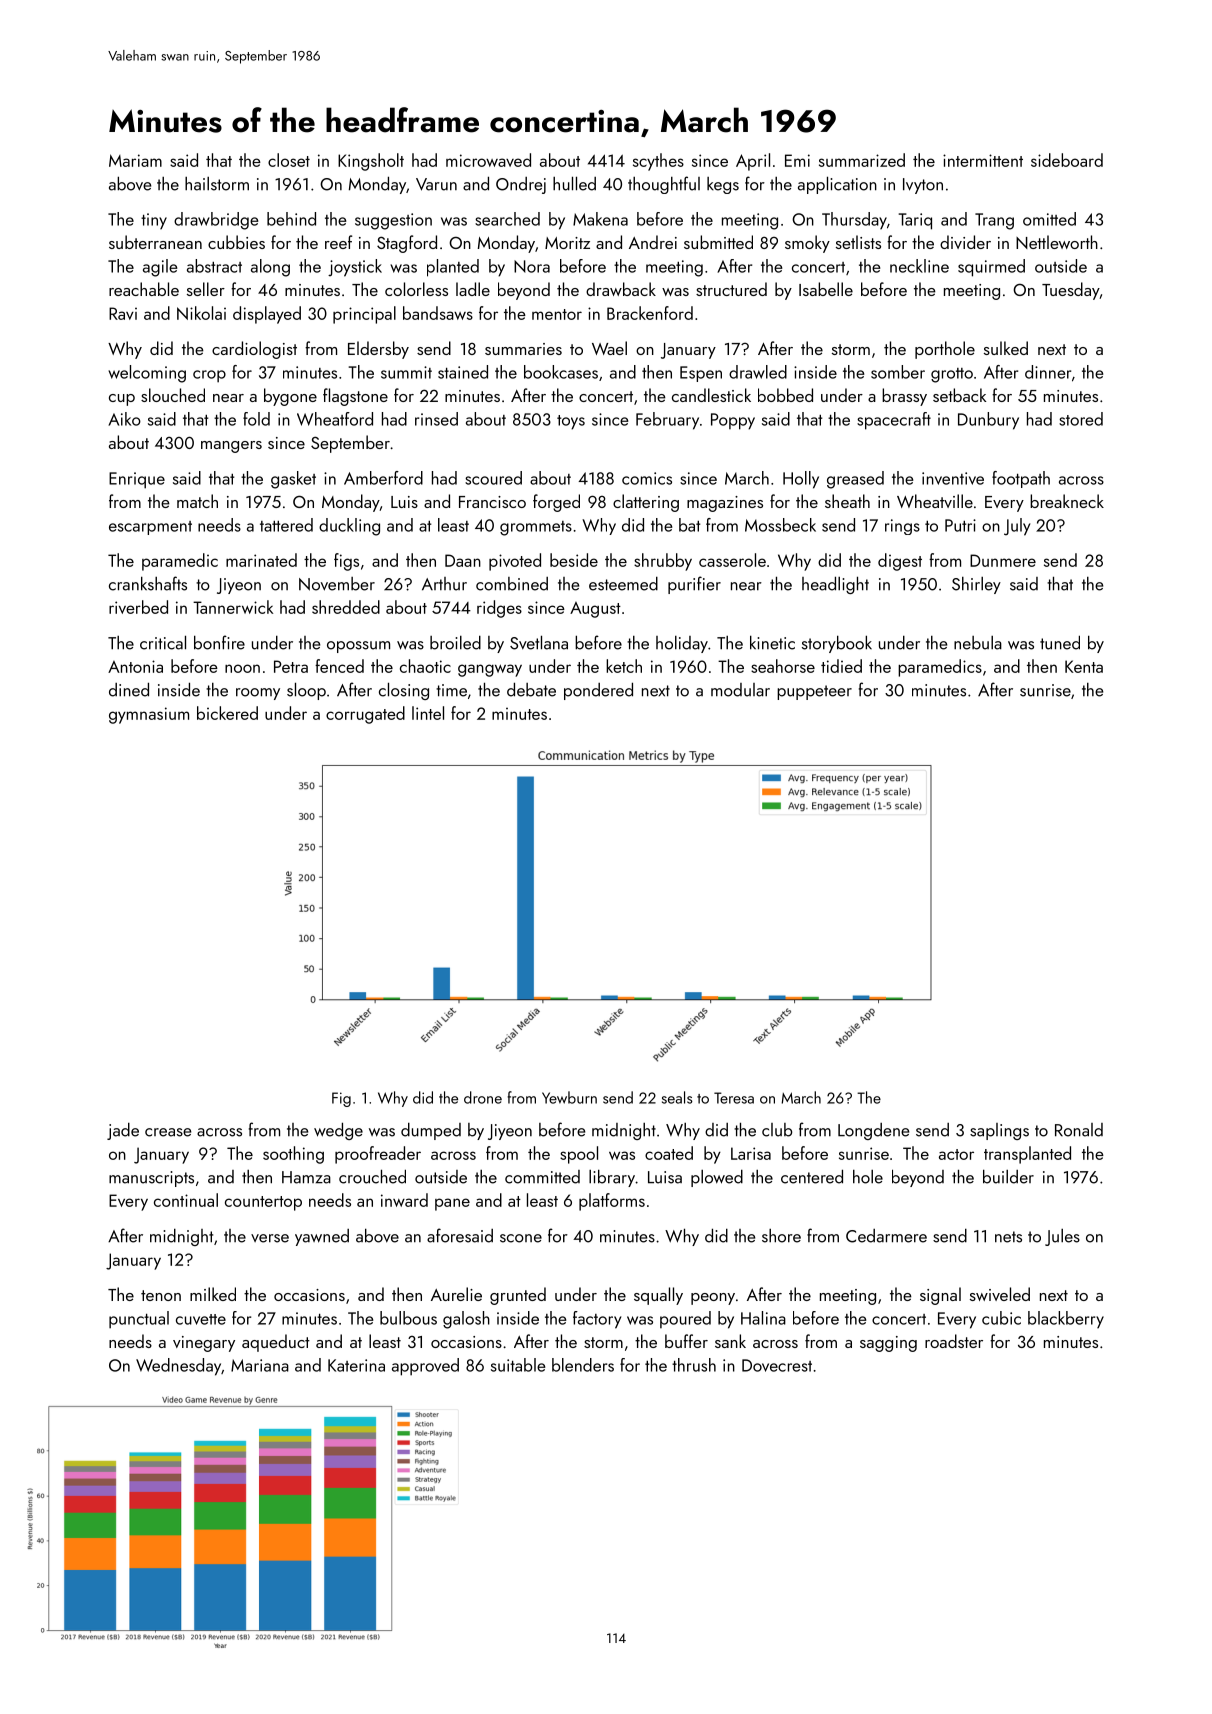 The image size is (1212, 1714). Describe the element at coordinates (139, 1320) in the screenshot. I see `punctual` at that location.
